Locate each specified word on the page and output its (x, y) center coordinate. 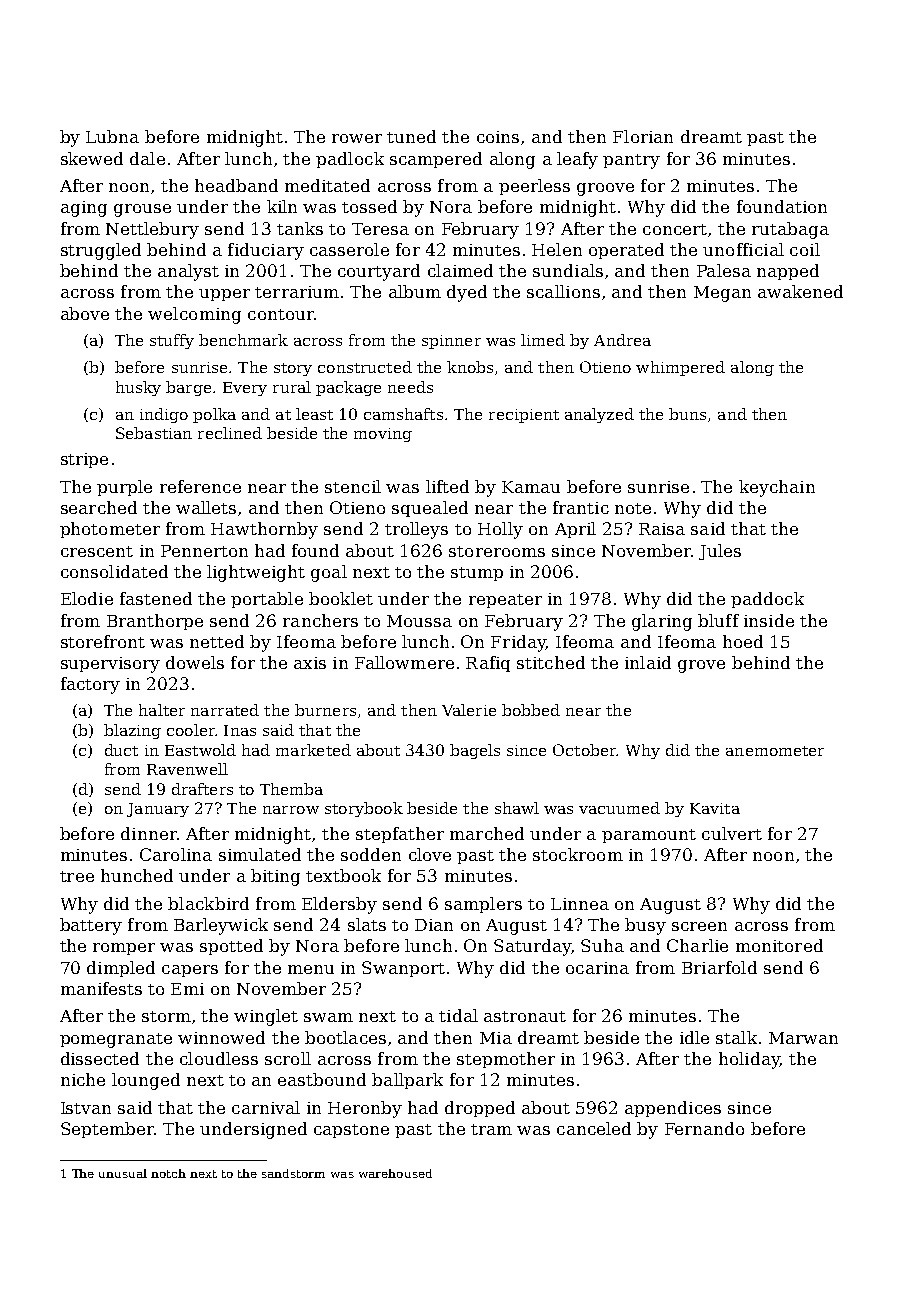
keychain (777, 488)
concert (675, 229)
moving (383, 435)
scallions (563, 291)
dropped (480, 1109)
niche (83, 1079)
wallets (206, 507)
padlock (350, 160)
